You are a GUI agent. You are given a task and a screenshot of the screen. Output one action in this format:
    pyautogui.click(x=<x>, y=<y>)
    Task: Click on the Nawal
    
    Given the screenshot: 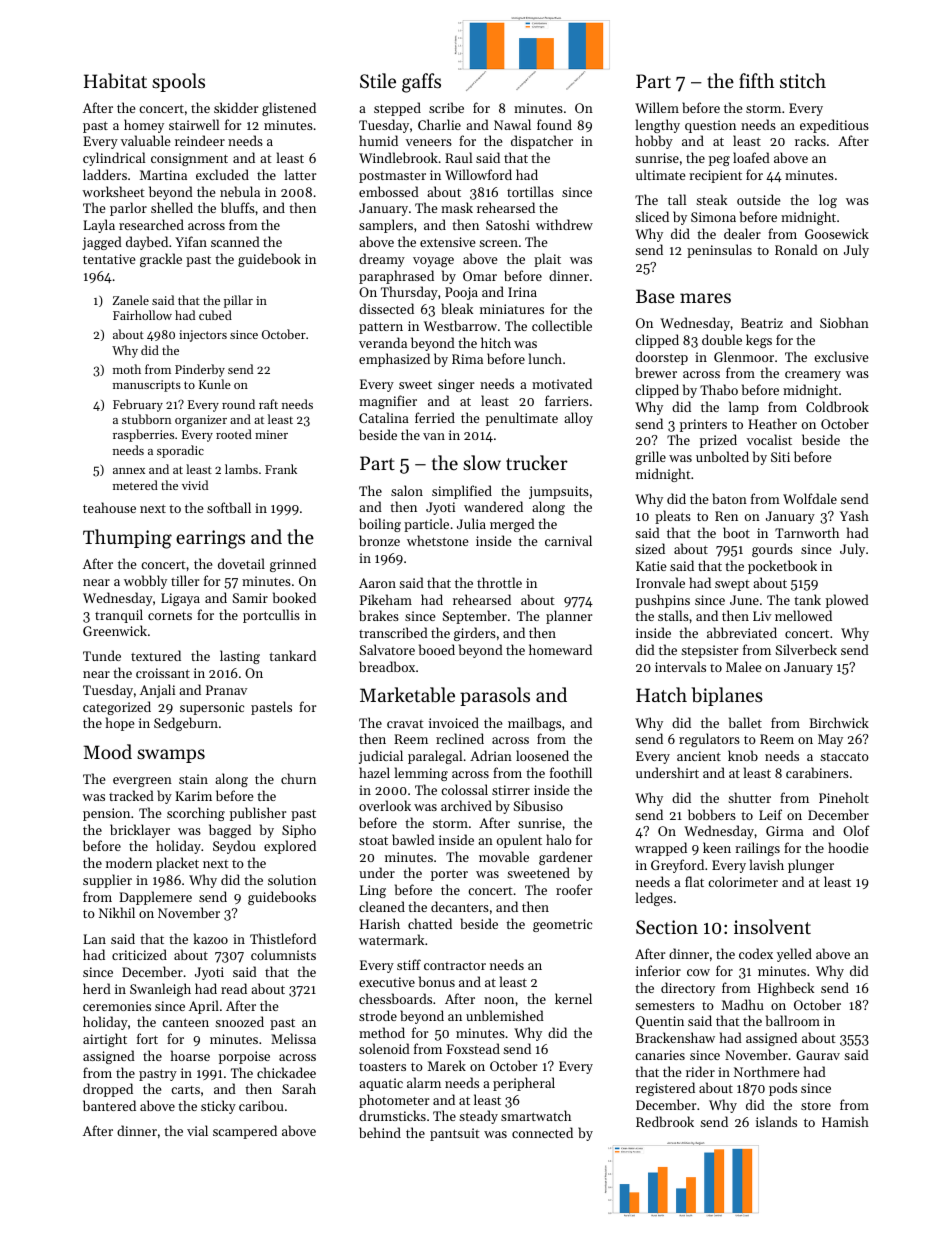 What is the action you would take?
    pyautogui.click(x=512, y=124)
